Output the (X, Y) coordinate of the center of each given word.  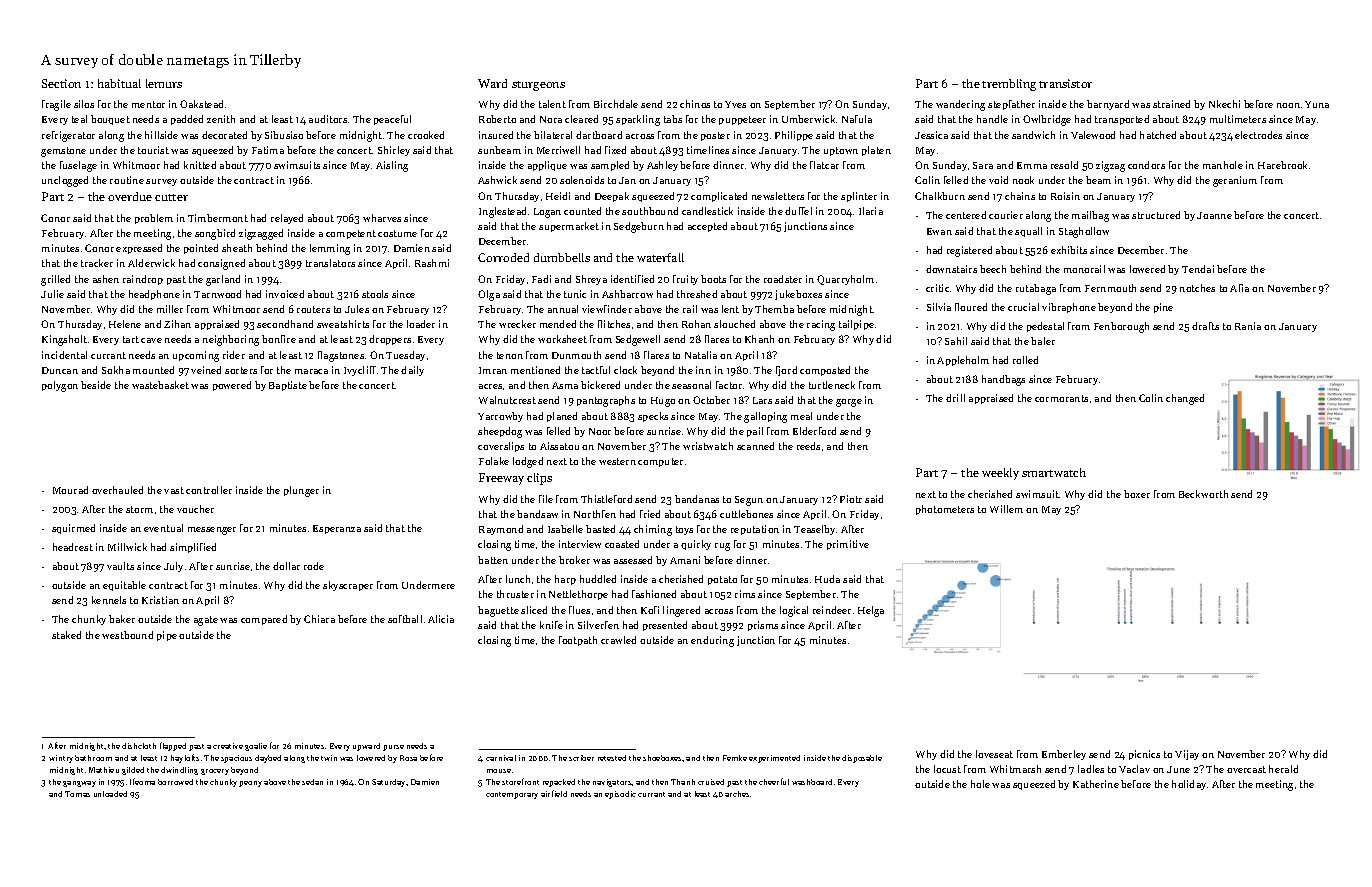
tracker (97, 263)
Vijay (1187, 755)
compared (264, 620)
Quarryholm (845, 280)
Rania (1248, 326)
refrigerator (68, 136)
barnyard (1108, 105)
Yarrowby (500, 417)
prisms (763, 626)
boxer (1137, 494)
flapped (173, 746)
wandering (960, 105)
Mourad (70, 490)
